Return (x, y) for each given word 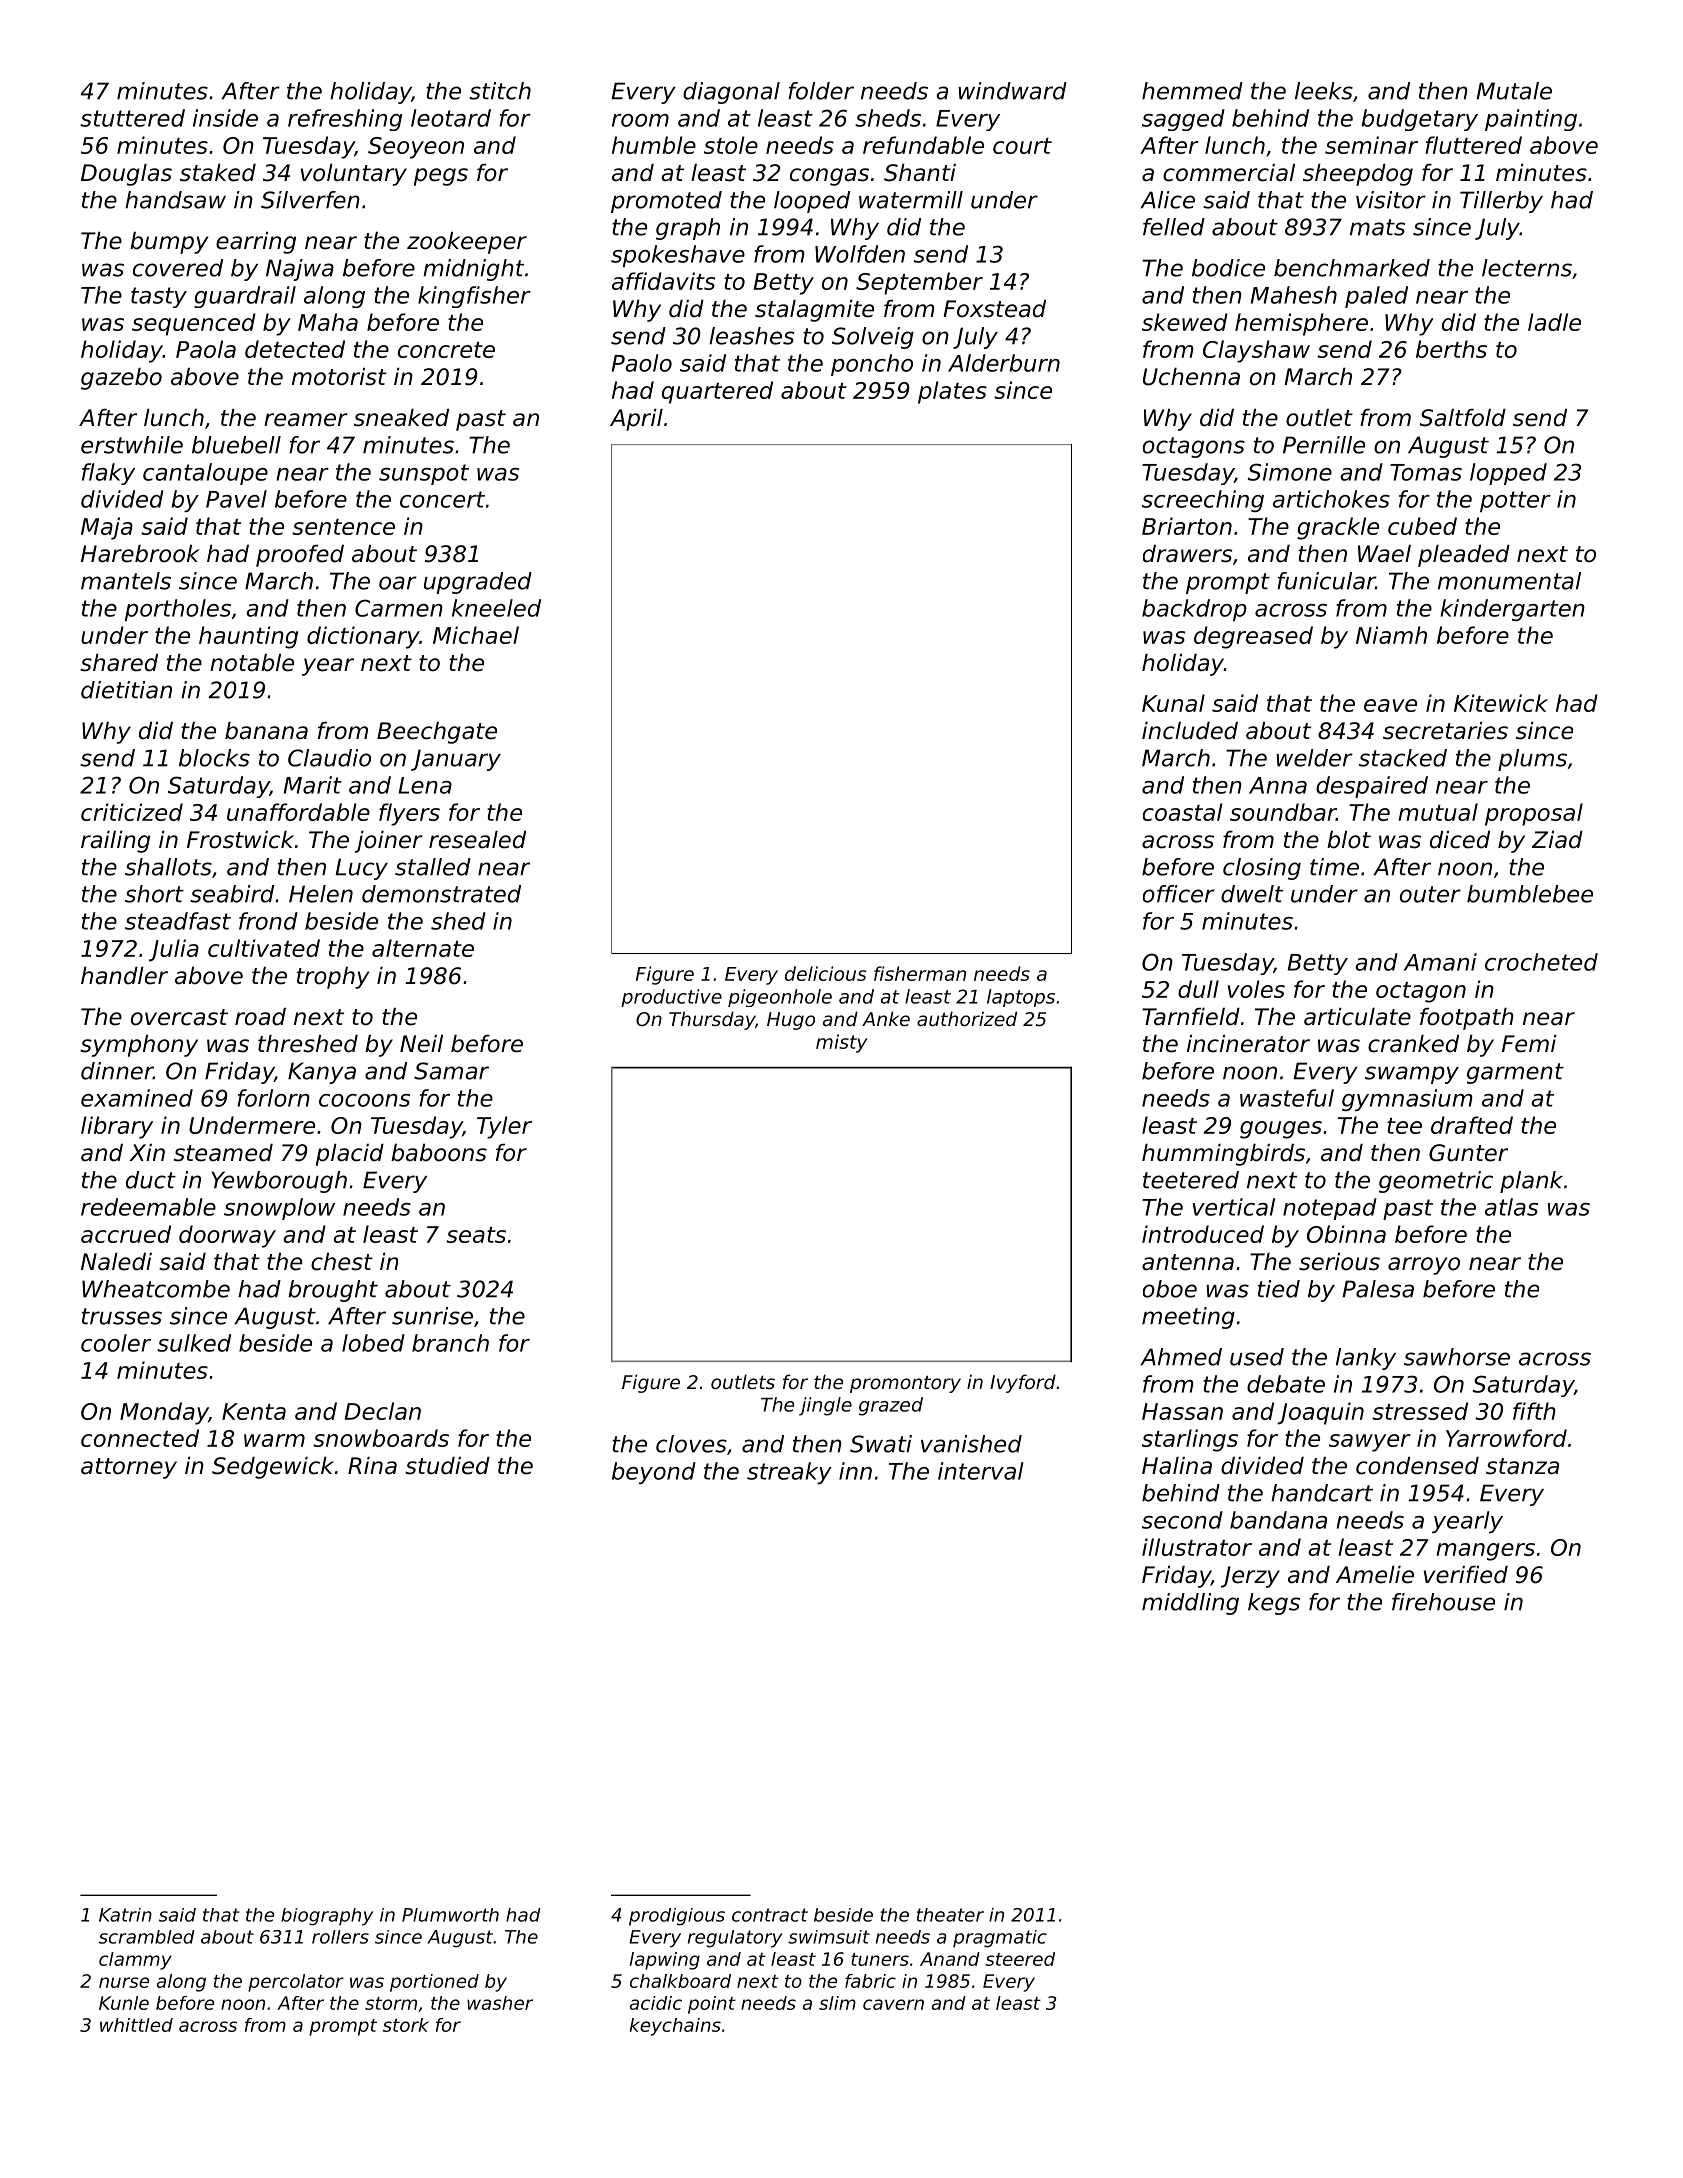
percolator (296, 1983)
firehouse (1443, 1602)
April (636, 420)
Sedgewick (273, 1468)
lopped (1508, 474)
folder (821, 91)
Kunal (1173, 703)
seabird (232, 894)
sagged (1183, 120)
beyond (654, 1473)
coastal (1182, 812)
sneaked (401, 418)
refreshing (345, 120)
